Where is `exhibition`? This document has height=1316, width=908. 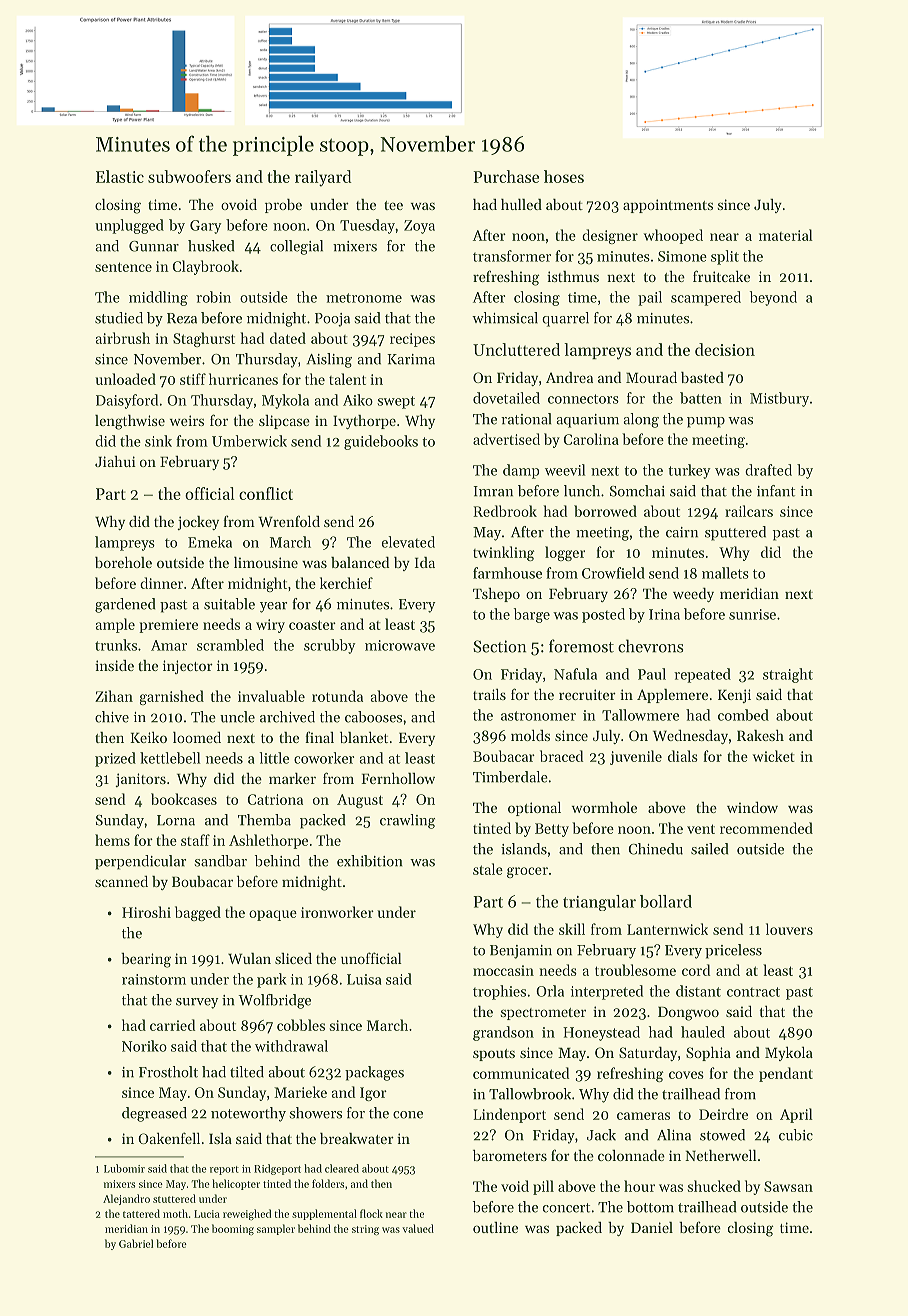
exhibition is located at coordinates (370, 861).
